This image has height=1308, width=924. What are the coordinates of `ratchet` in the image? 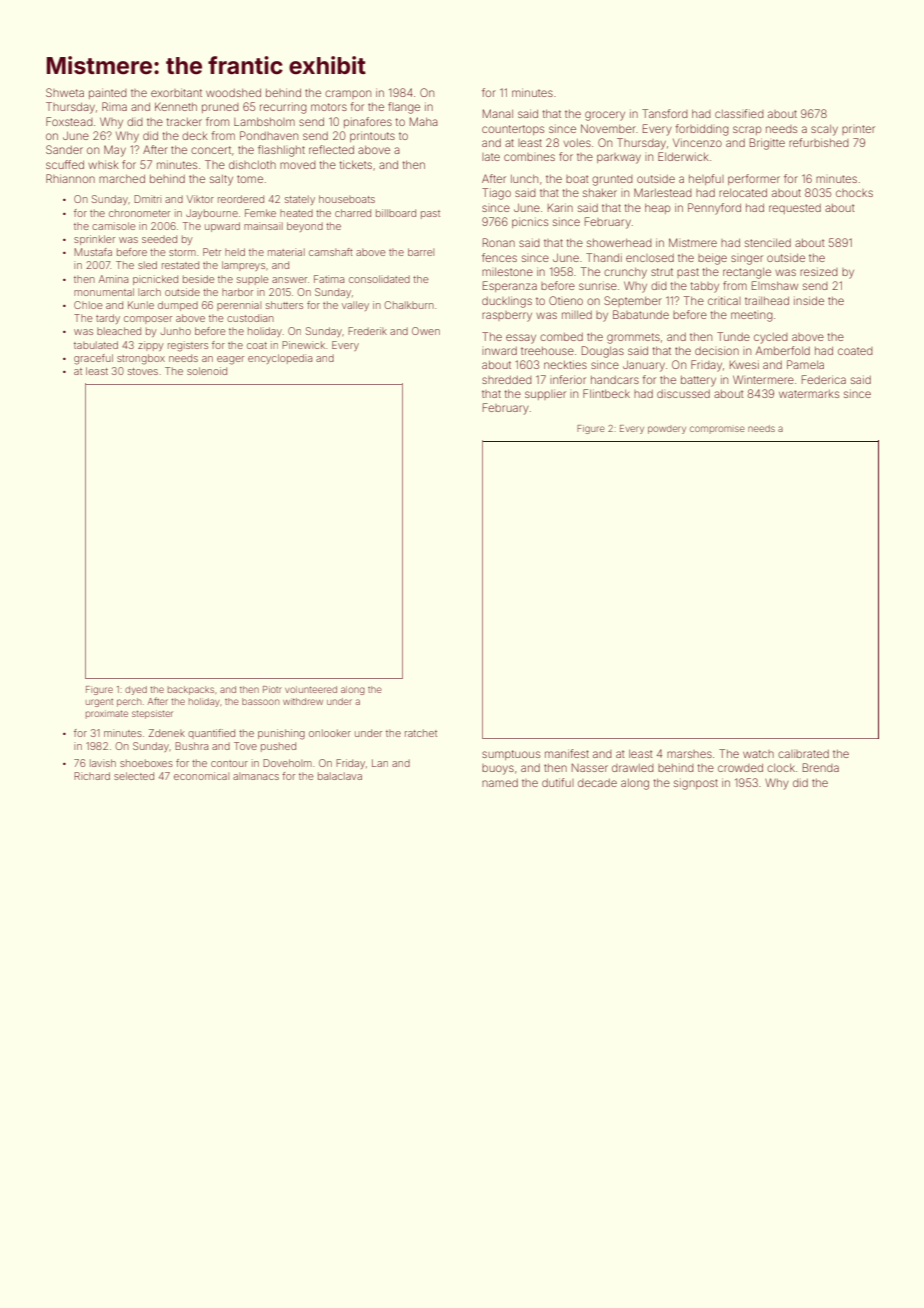 It's located at (421, 733).
